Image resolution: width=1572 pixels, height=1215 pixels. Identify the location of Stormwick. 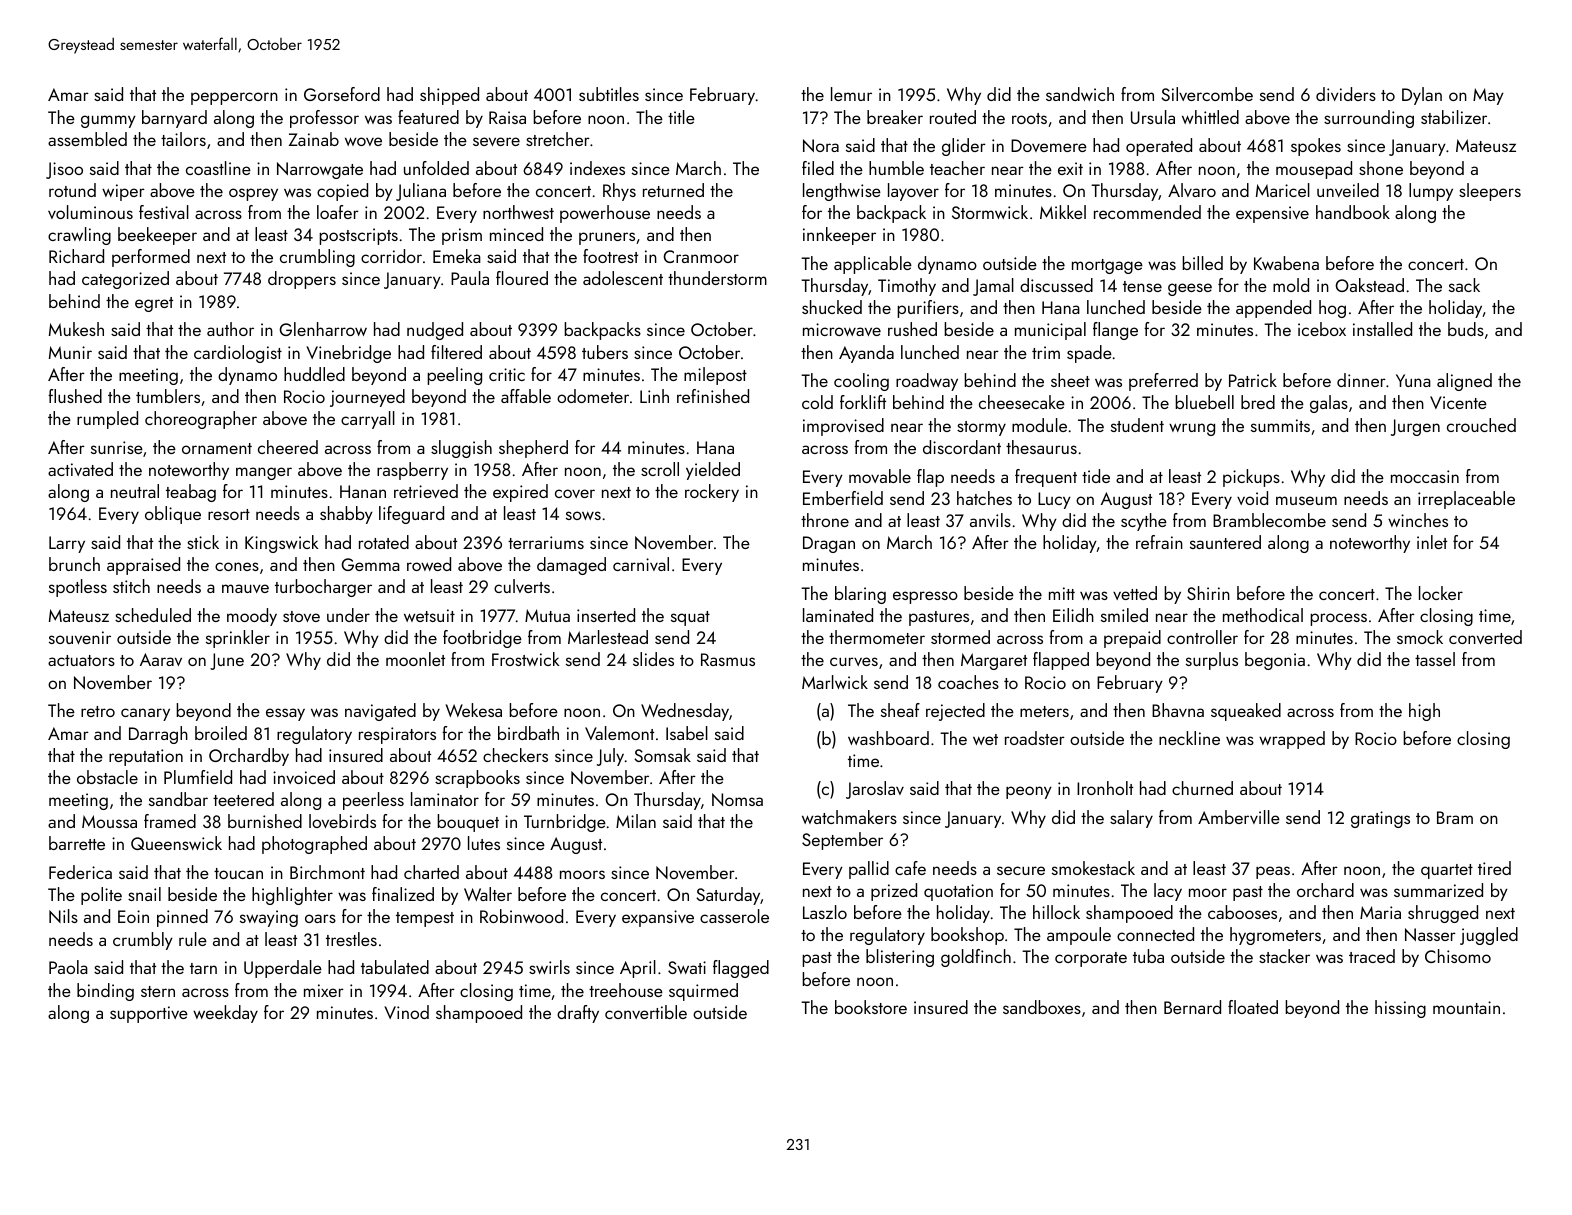
(990, 212).
